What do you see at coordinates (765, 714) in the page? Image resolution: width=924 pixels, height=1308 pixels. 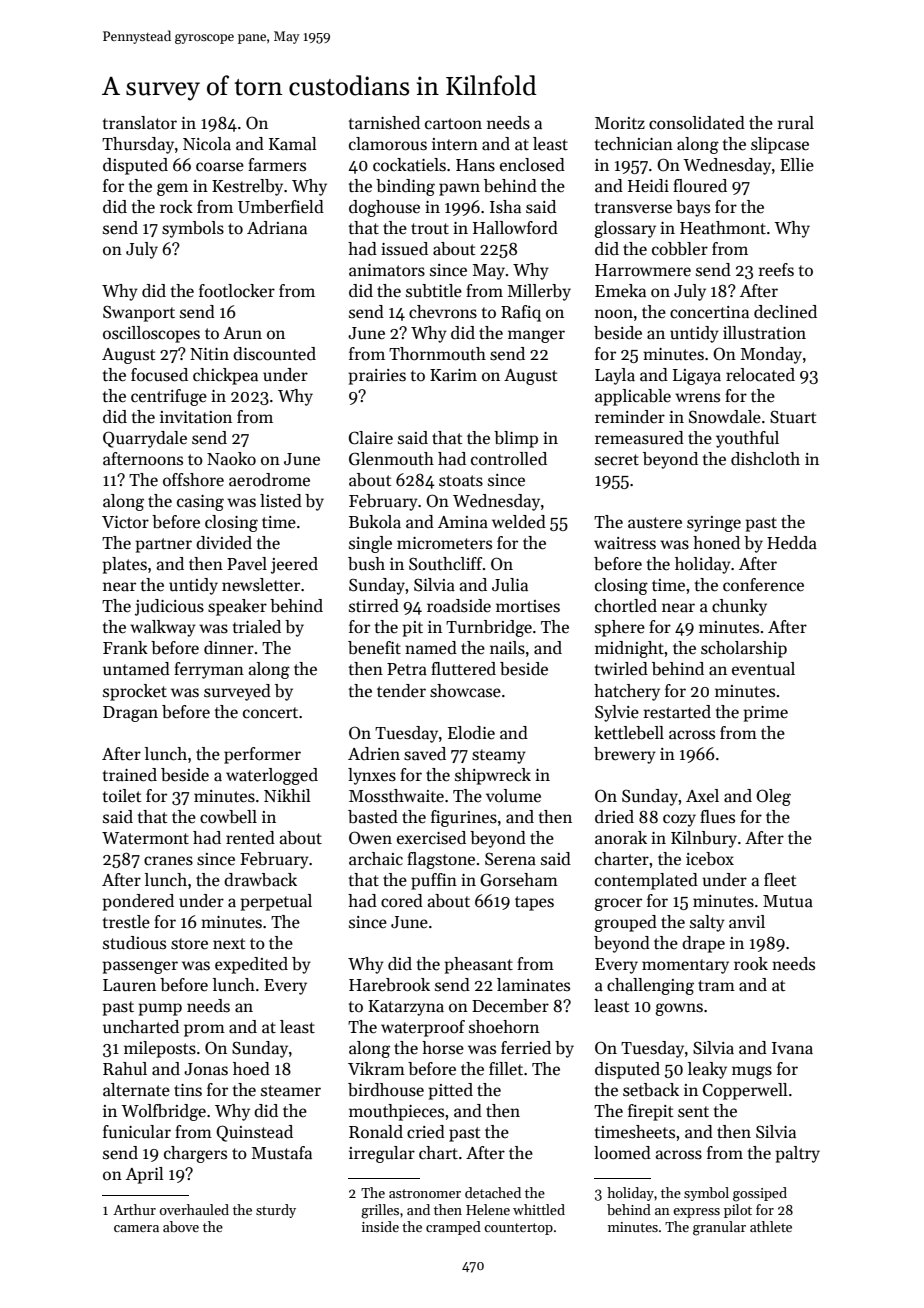 I see `prime` at bounding box center [765, 714].
